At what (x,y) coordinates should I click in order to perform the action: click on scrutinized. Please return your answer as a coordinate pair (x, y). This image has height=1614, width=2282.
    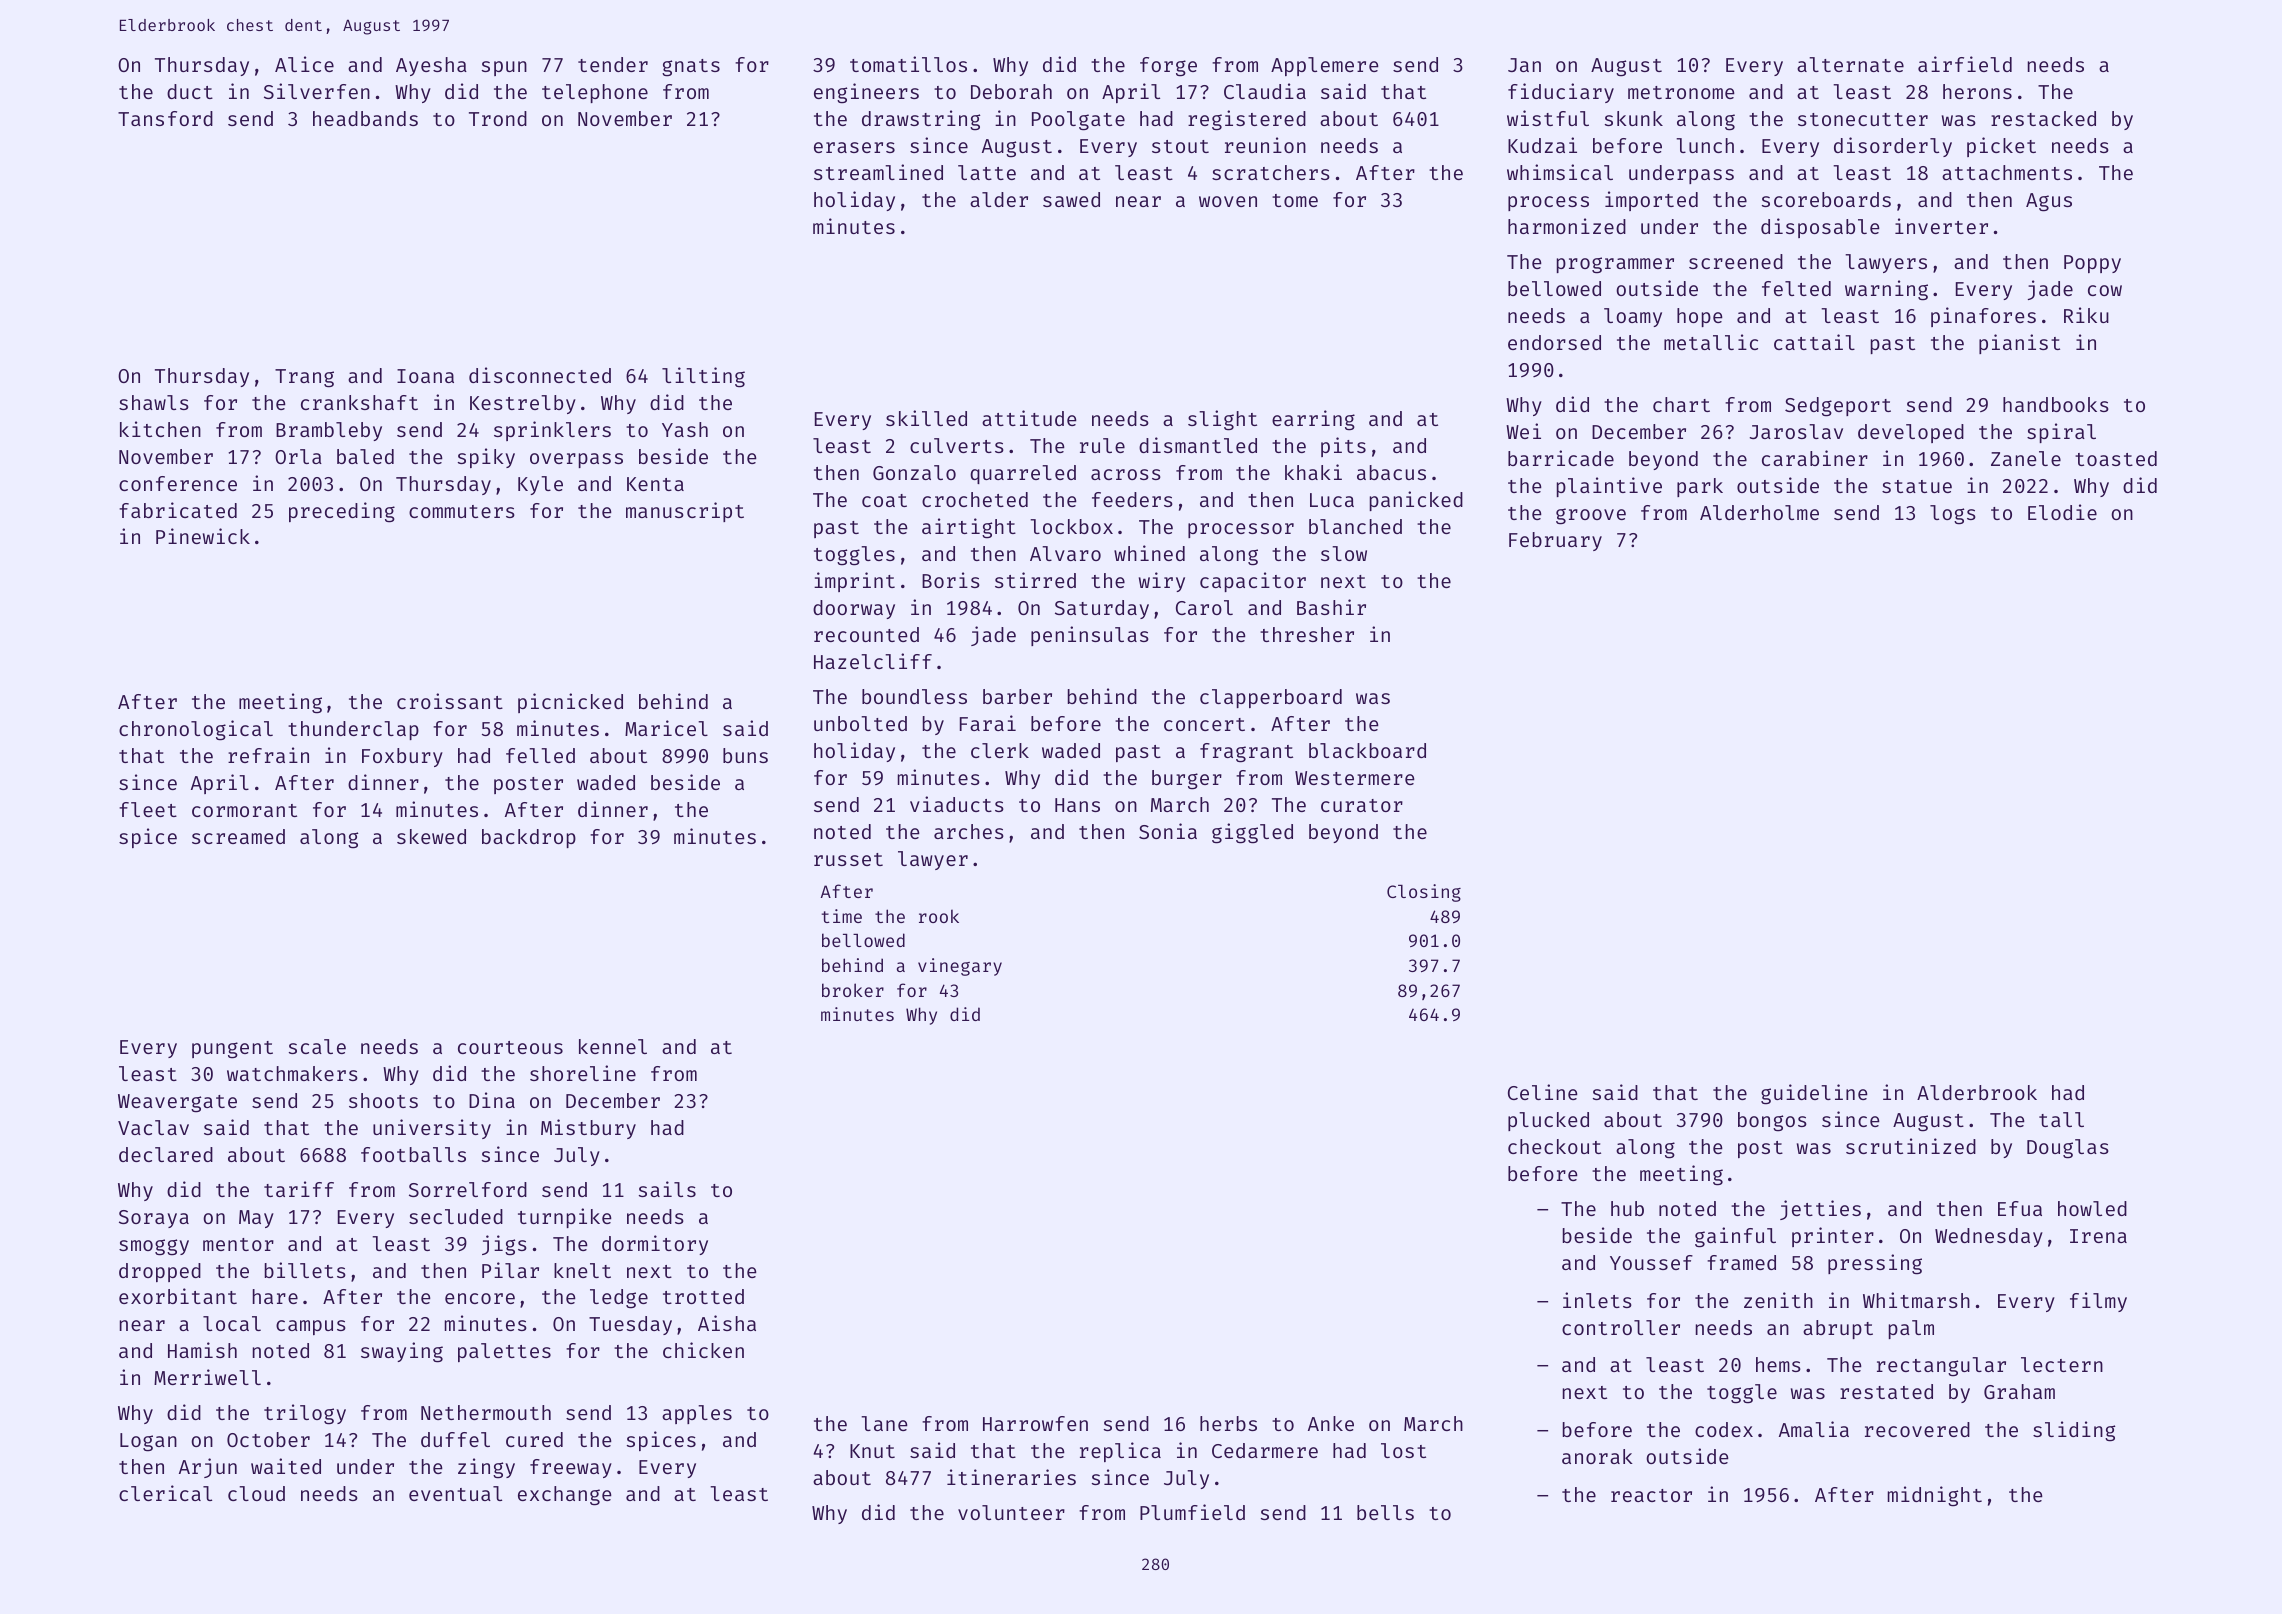
    Looking at the image, I should click on (1911, 1146).
